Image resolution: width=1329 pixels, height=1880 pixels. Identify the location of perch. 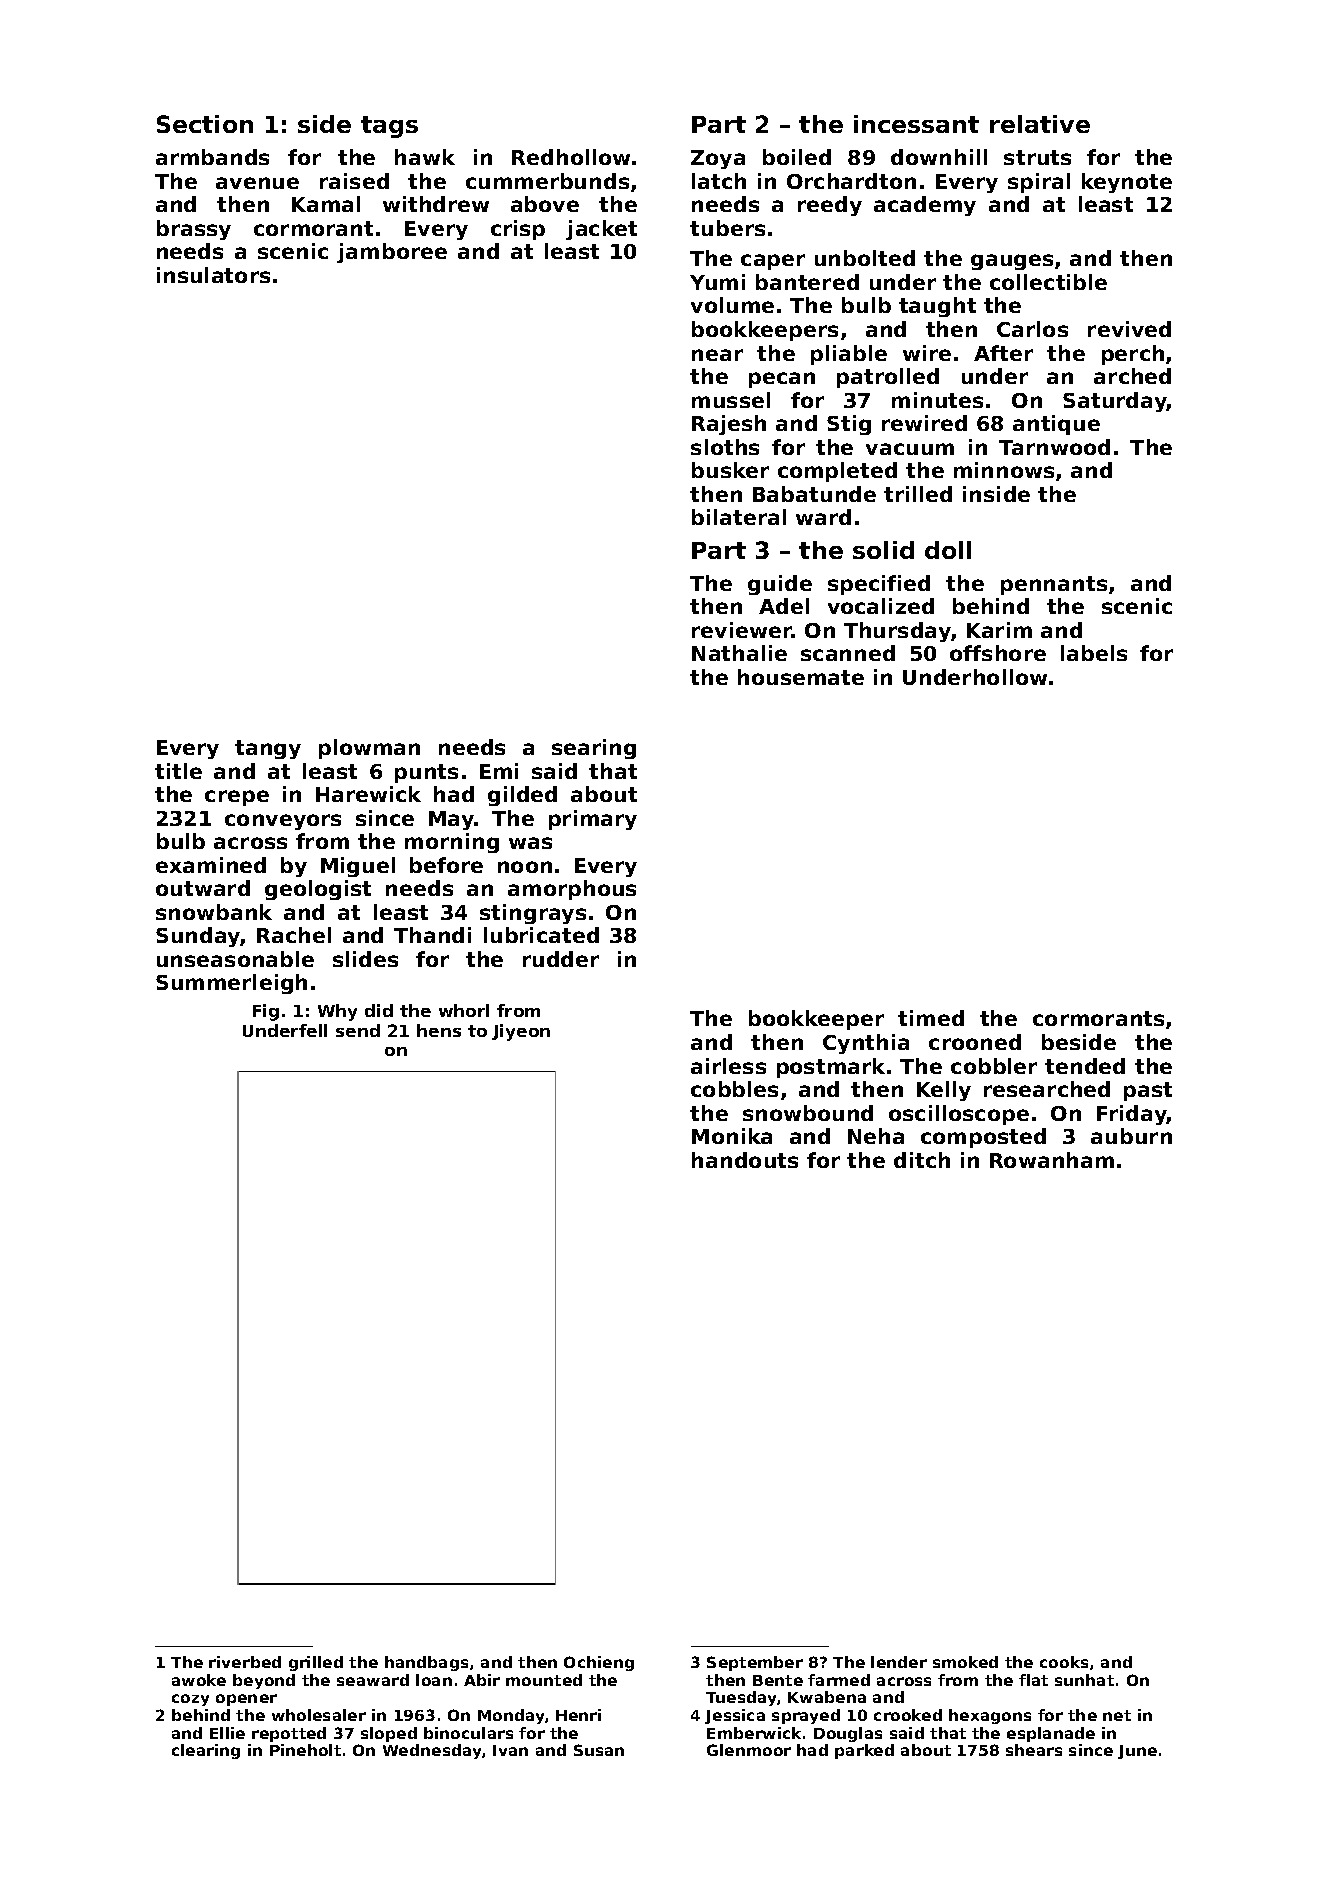
(1133, 355).
